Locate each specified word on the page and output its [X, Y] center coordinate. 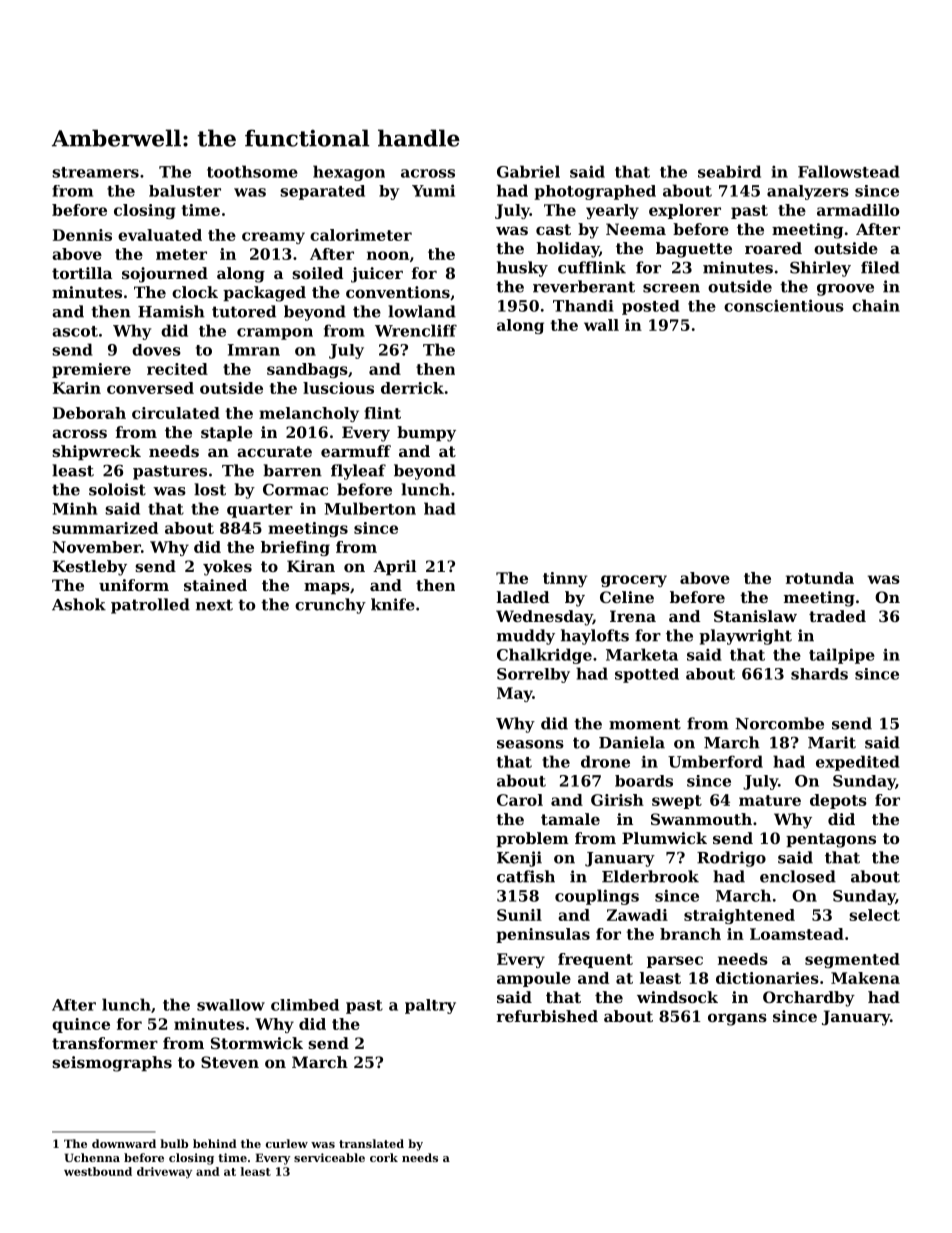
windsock [677, 997]
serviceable [329, 1157]
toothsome [252, 171]
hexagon [349, 173]
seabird [729, 171]
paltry [430, 1006]
